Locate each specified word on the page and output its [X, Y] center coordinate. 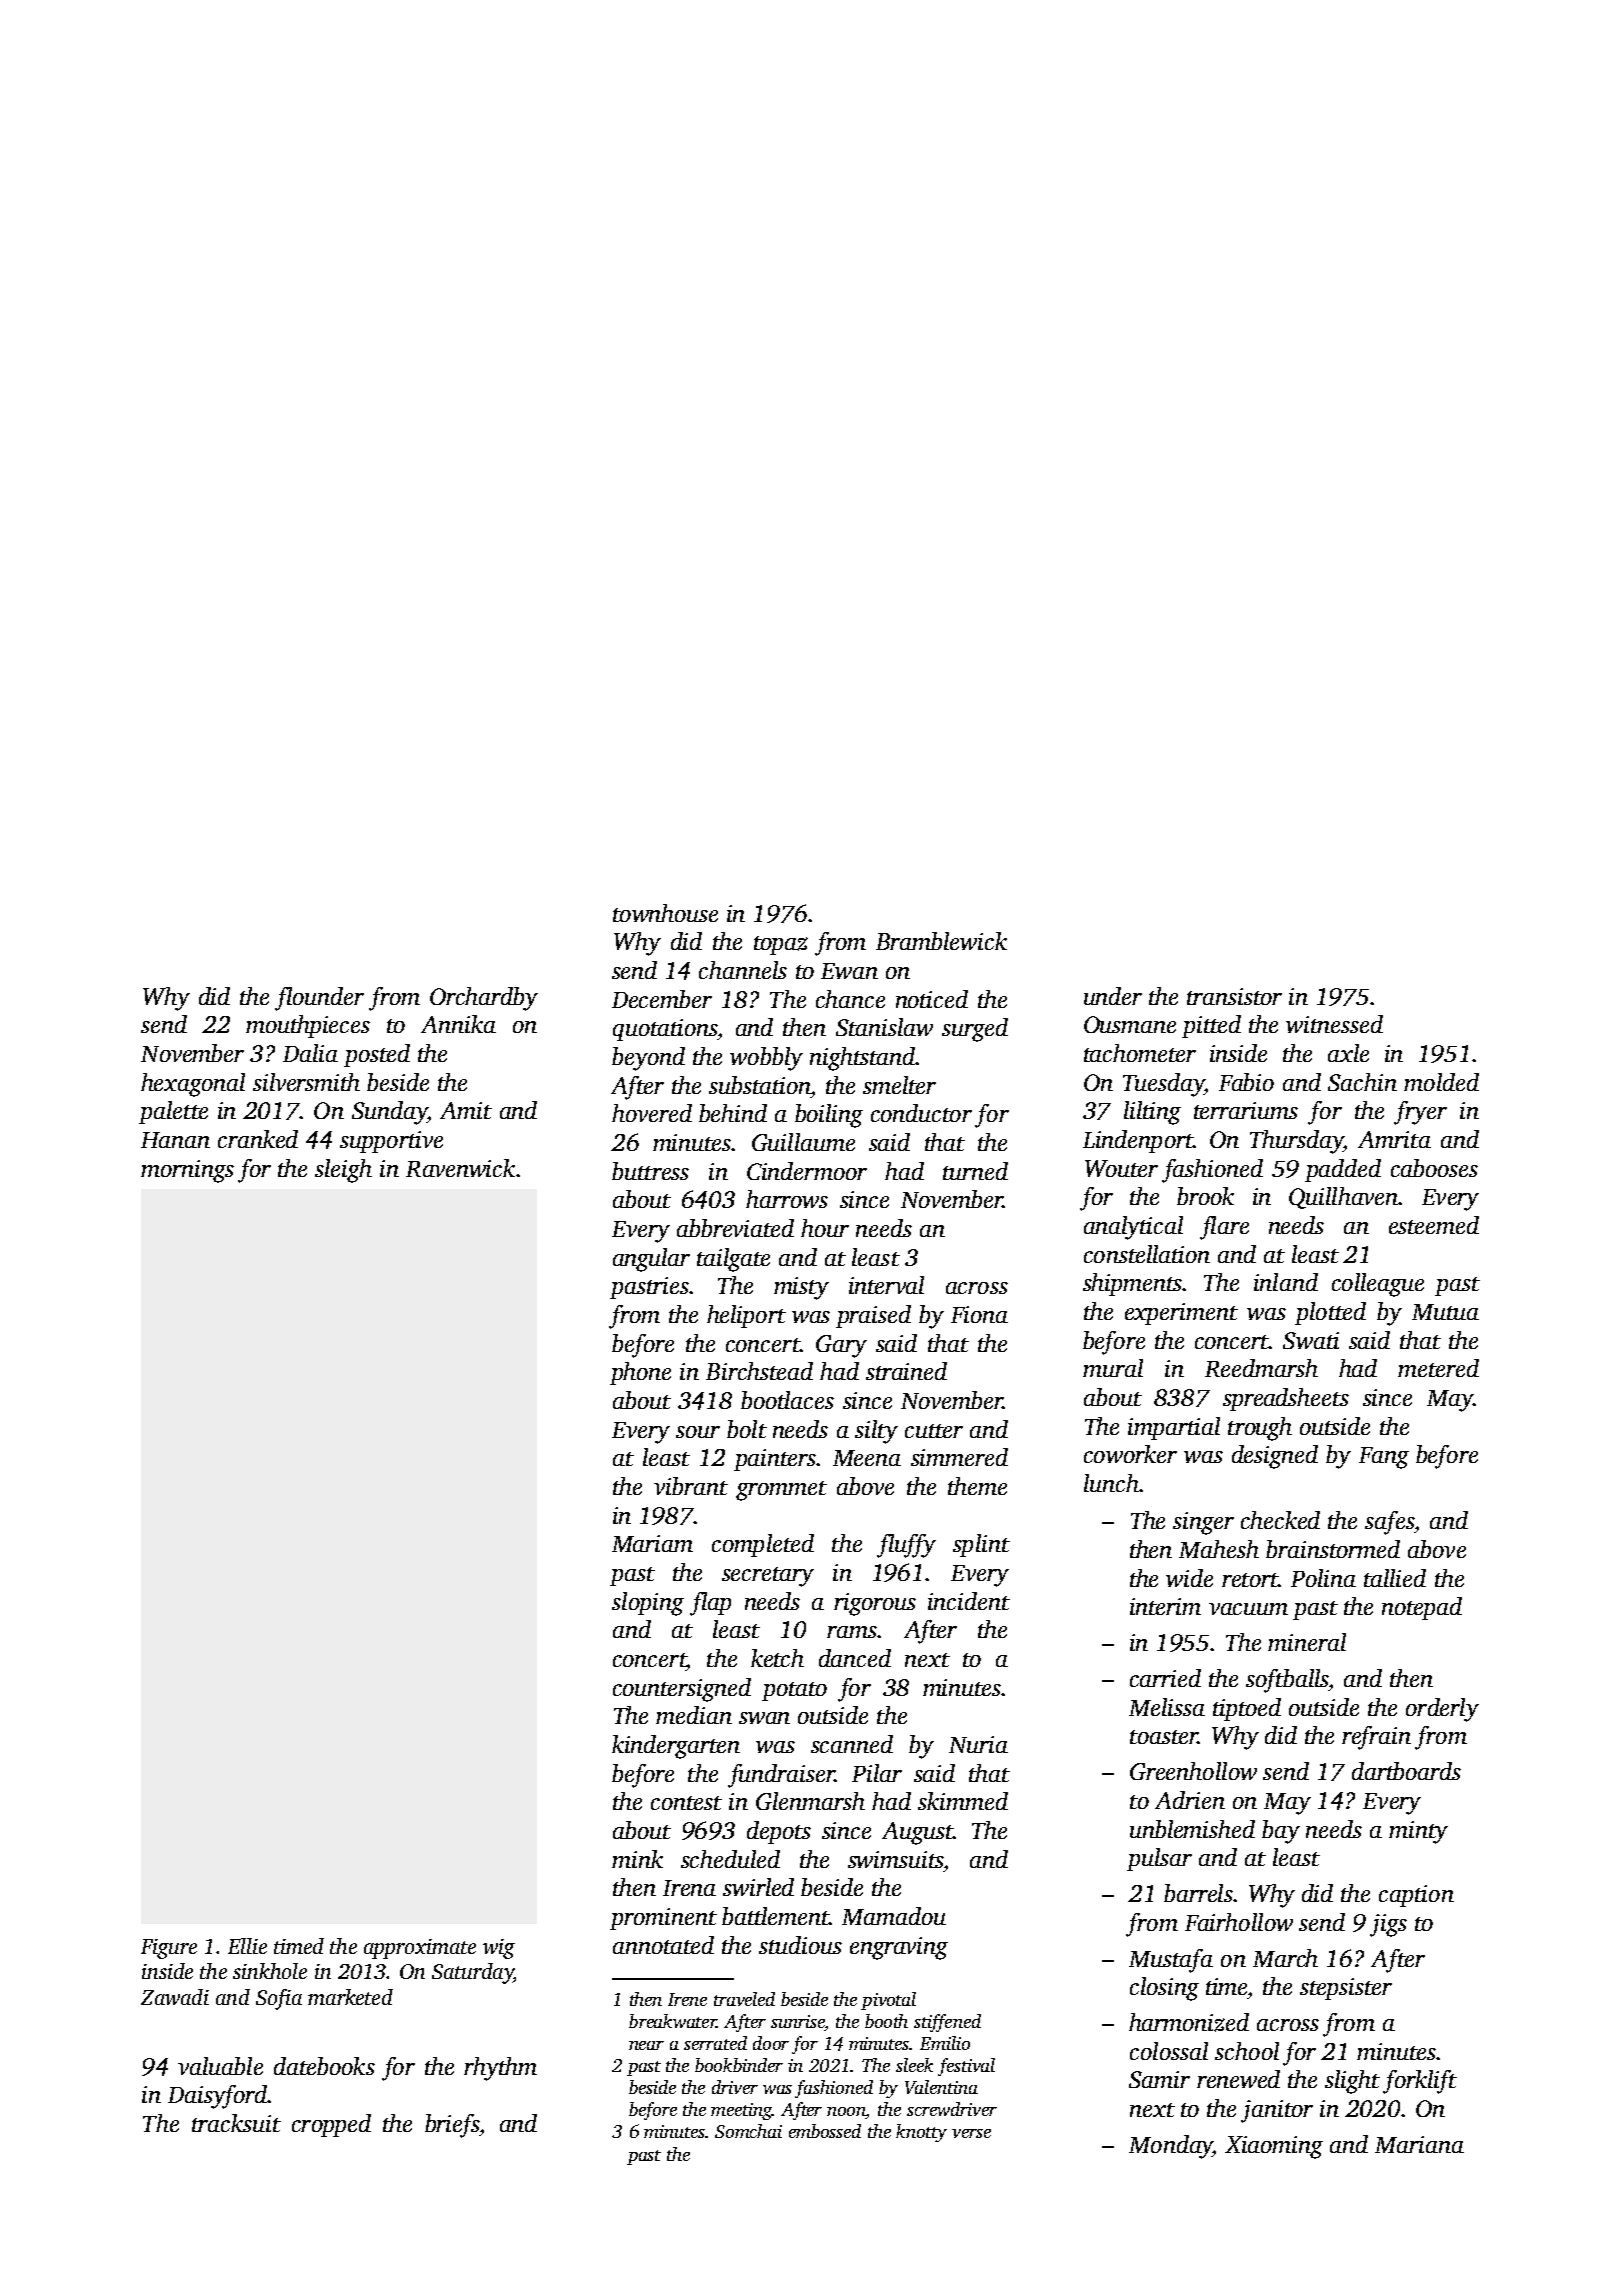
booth [886, 2021]
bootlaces [787, 1400]
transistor [1234, 996]
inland [1286, 1282]
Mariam [652, 1543]
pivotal [888, 2001]
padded [1343, 1170]
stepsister [1346, 1989]
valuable [220, 2066]
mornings [187, 1171]
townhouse [665, 913]
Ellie [247, 1946]
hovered [652, 1113]
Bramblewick [941, 941]
